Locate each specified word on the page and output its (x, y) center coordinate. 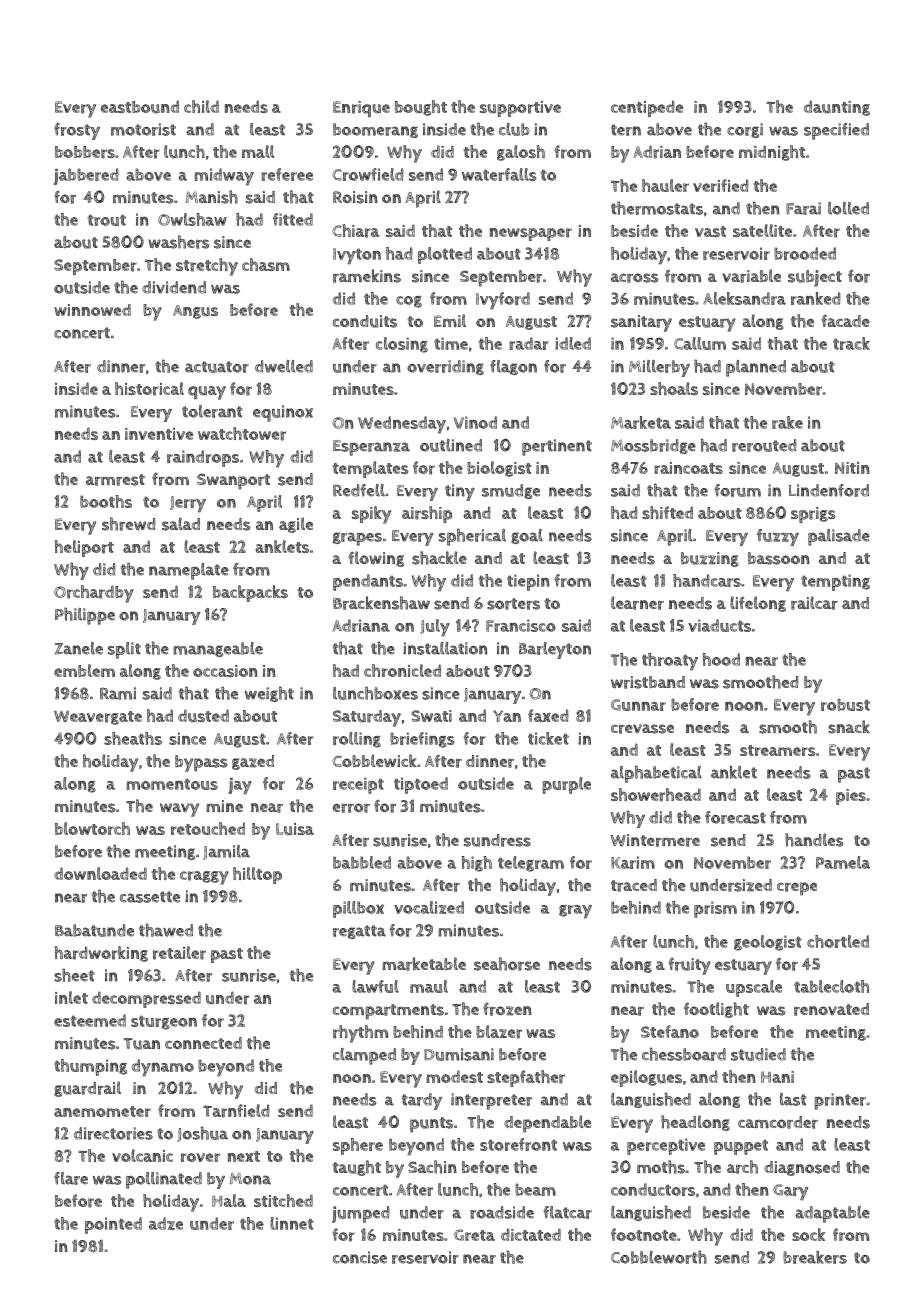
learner (637, 603)
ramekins (367, 276)
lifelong (758, 604)
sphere (358, 1146)
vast (710, 231)
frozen (507, 1009)
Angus (195, 312)
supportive (520, 109)
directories (113, 1133)
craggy (204, 878)
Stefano (670, 1031)
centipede (647, 108)
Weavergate (98, 717)
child (201, 106)
